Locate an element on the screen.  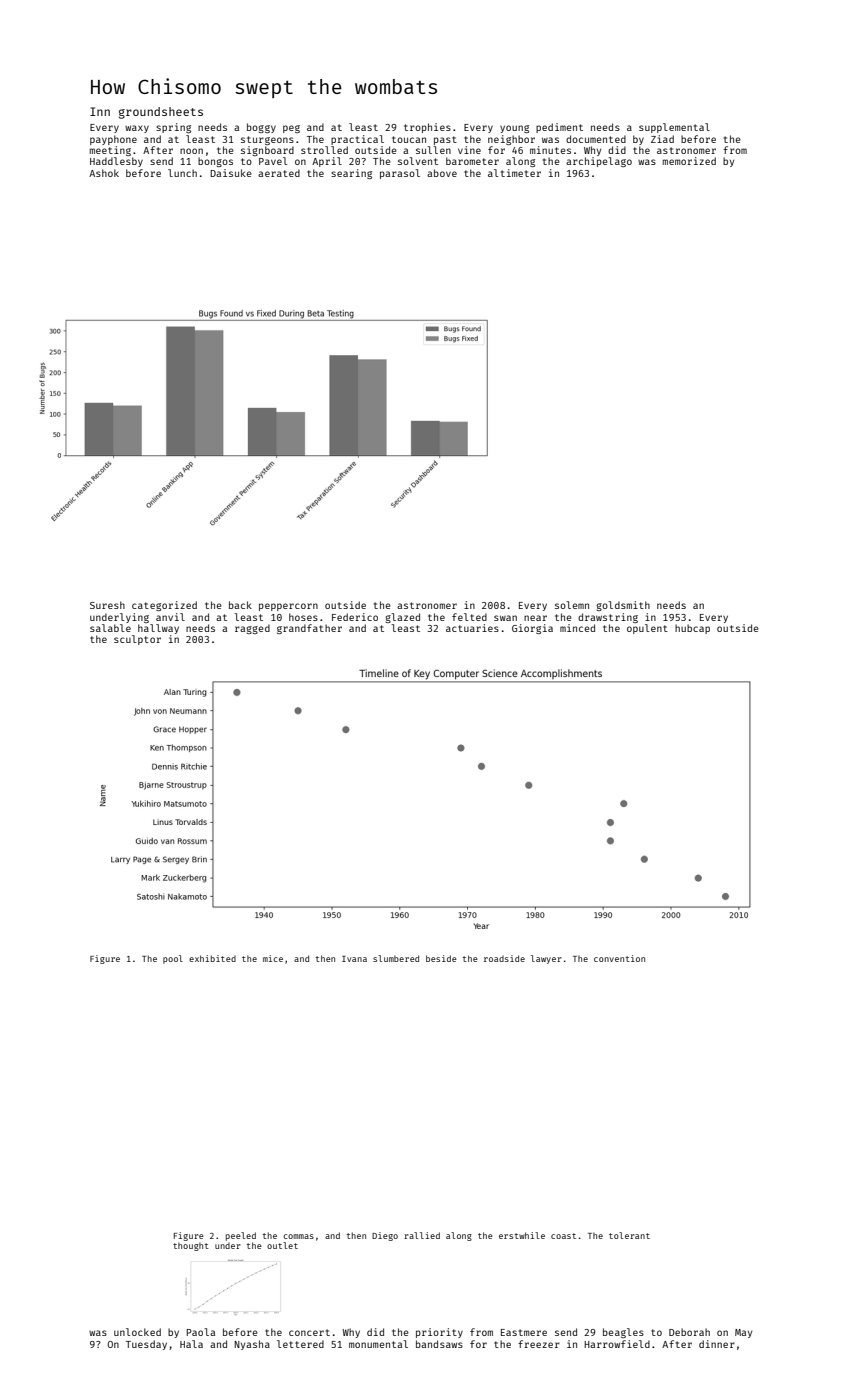
convention is located at coordinates (619, 958).
